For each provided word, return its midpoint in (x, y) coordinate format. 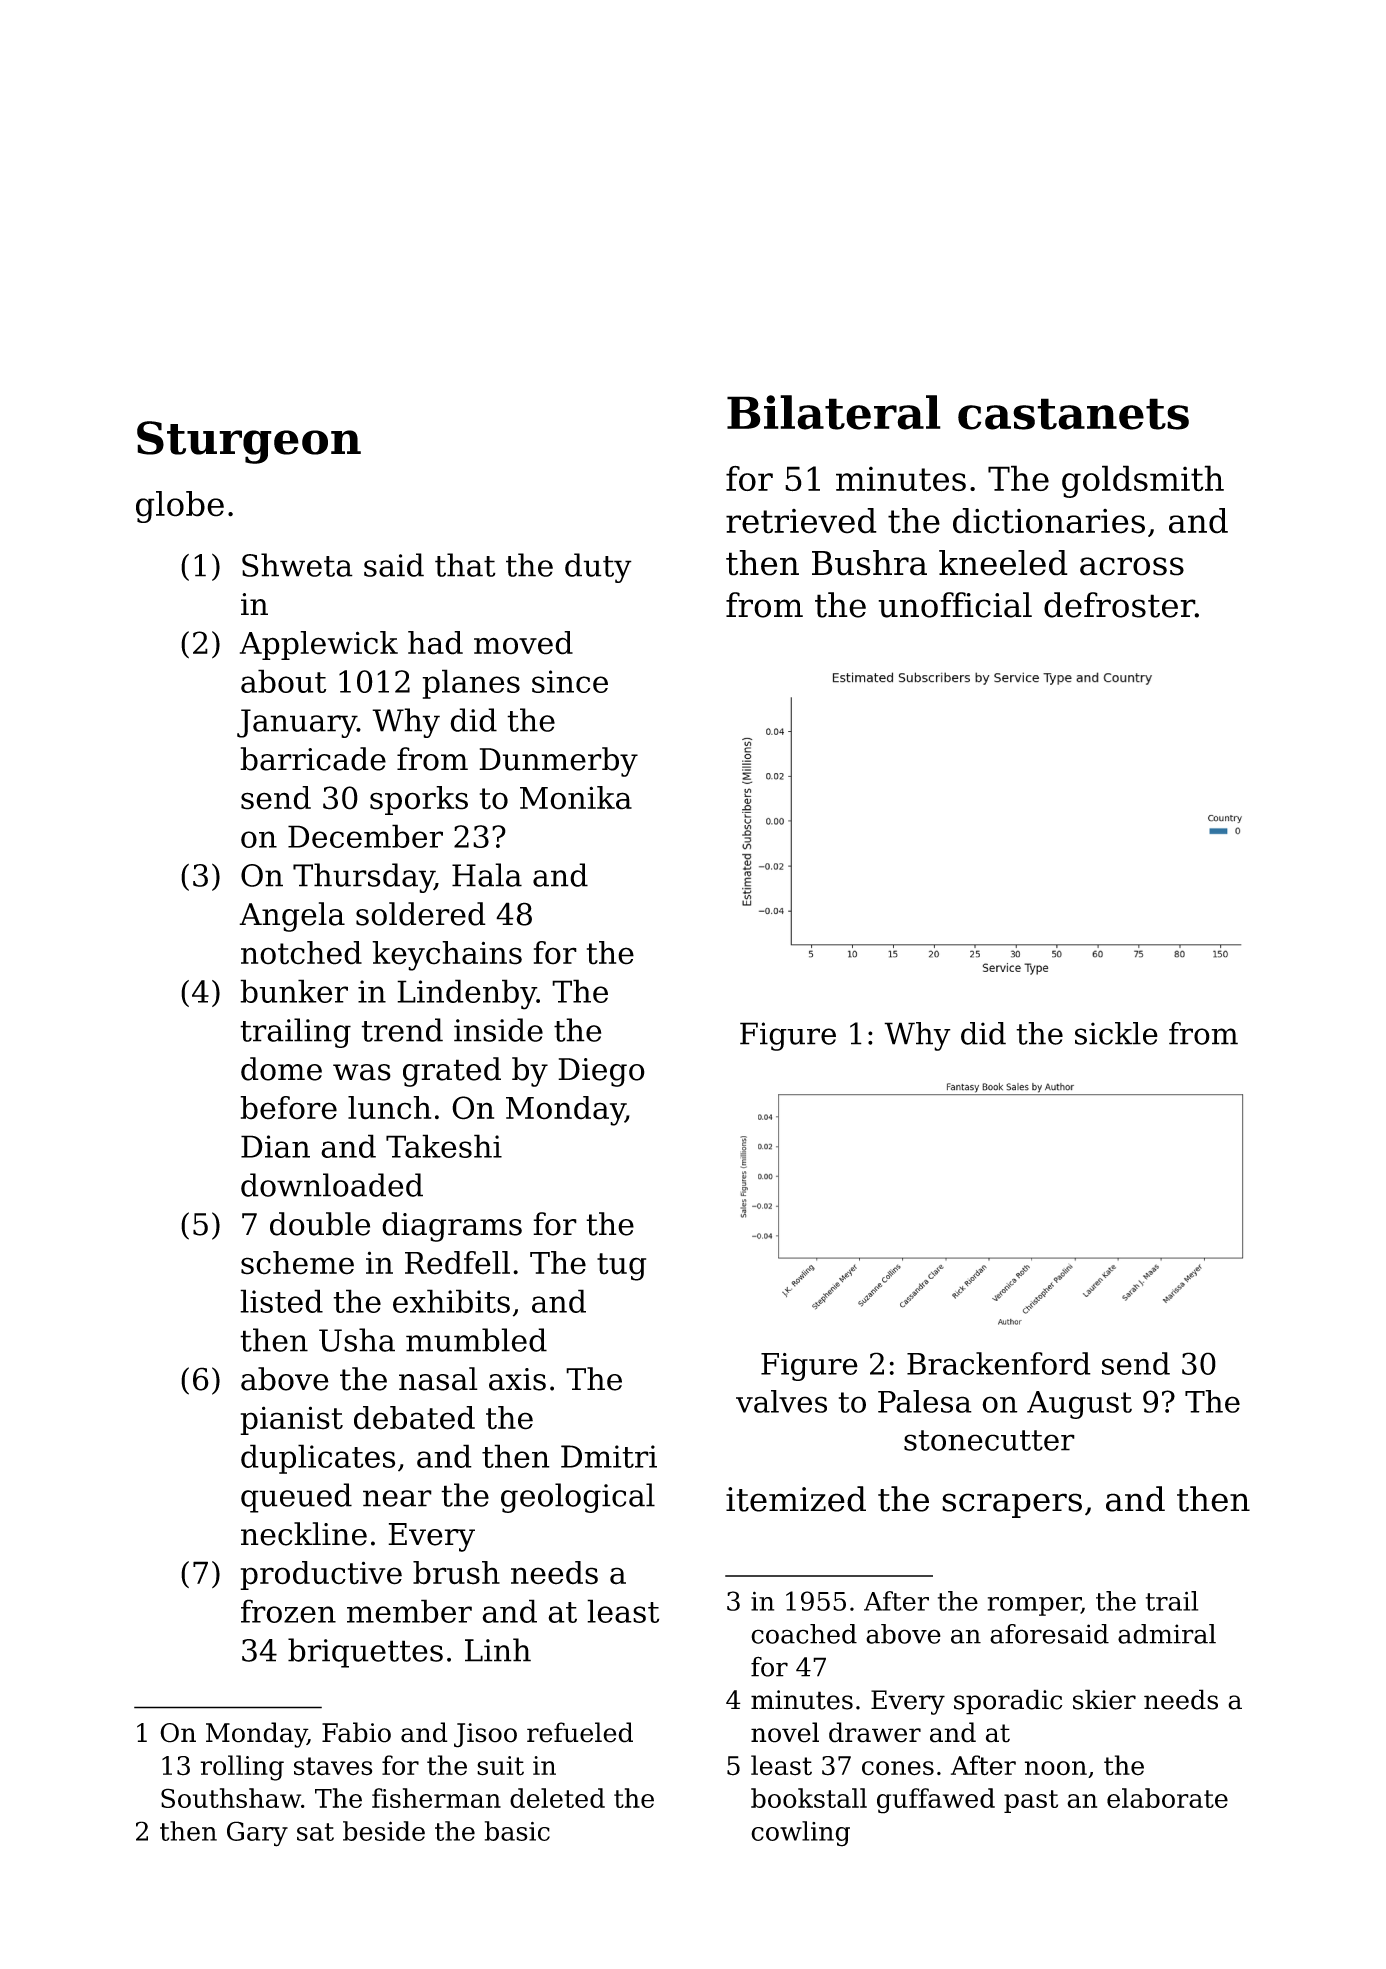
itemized (796, 1499)
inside (498, 1030)
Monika (576, 798)
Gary (257, 1834)
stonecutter (989, 1440)
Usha (357, 1340)
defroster (1119, 605)
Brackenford (999, 1363)
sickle (1116, 1033)
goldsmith (1143, 481)
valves (781, 1401)
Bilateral (834, 412)
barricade (313, 759)
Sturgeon (249, 442)
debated (414, 1418)
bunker (294, 991)
